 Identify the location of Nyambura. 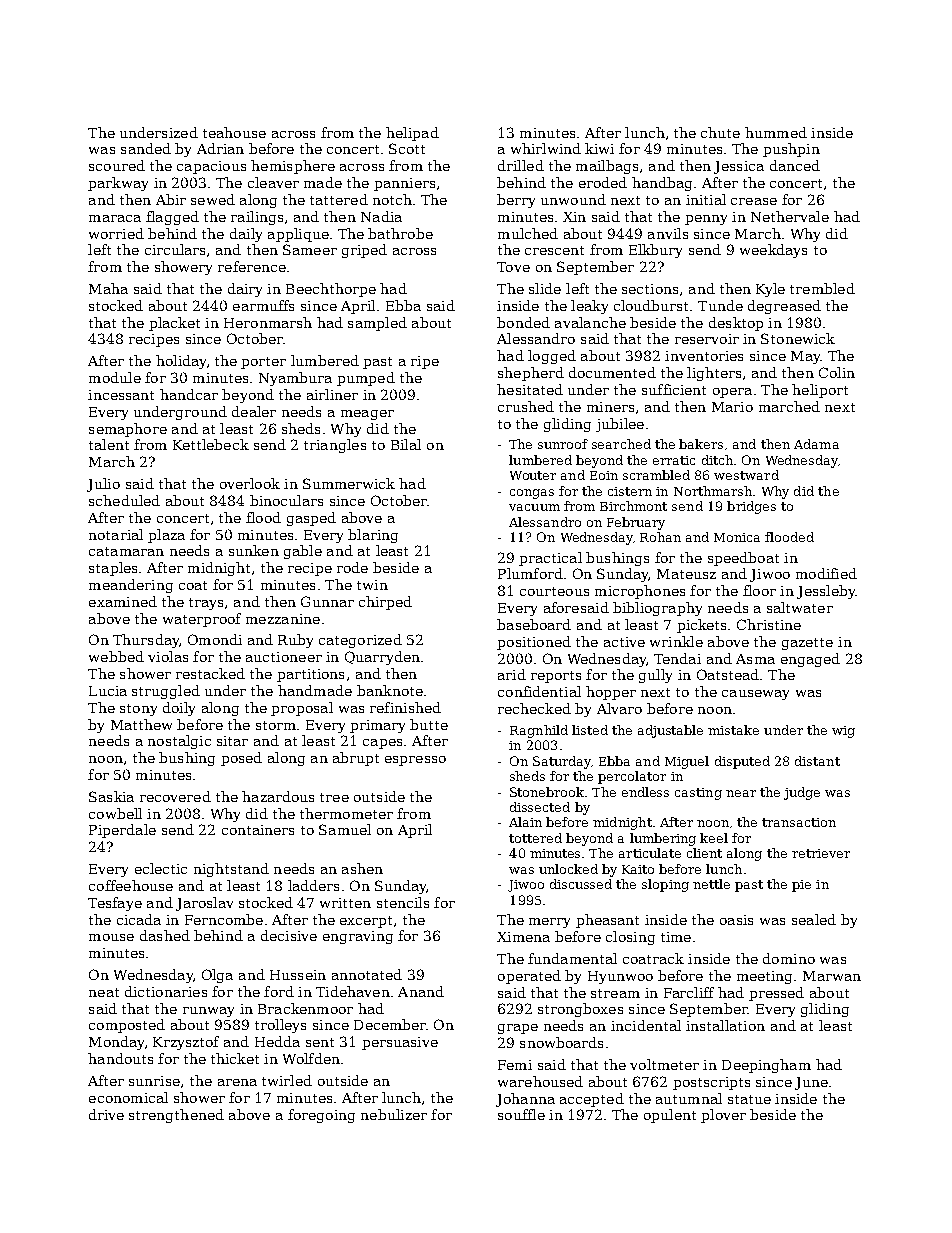
(295, 379).
